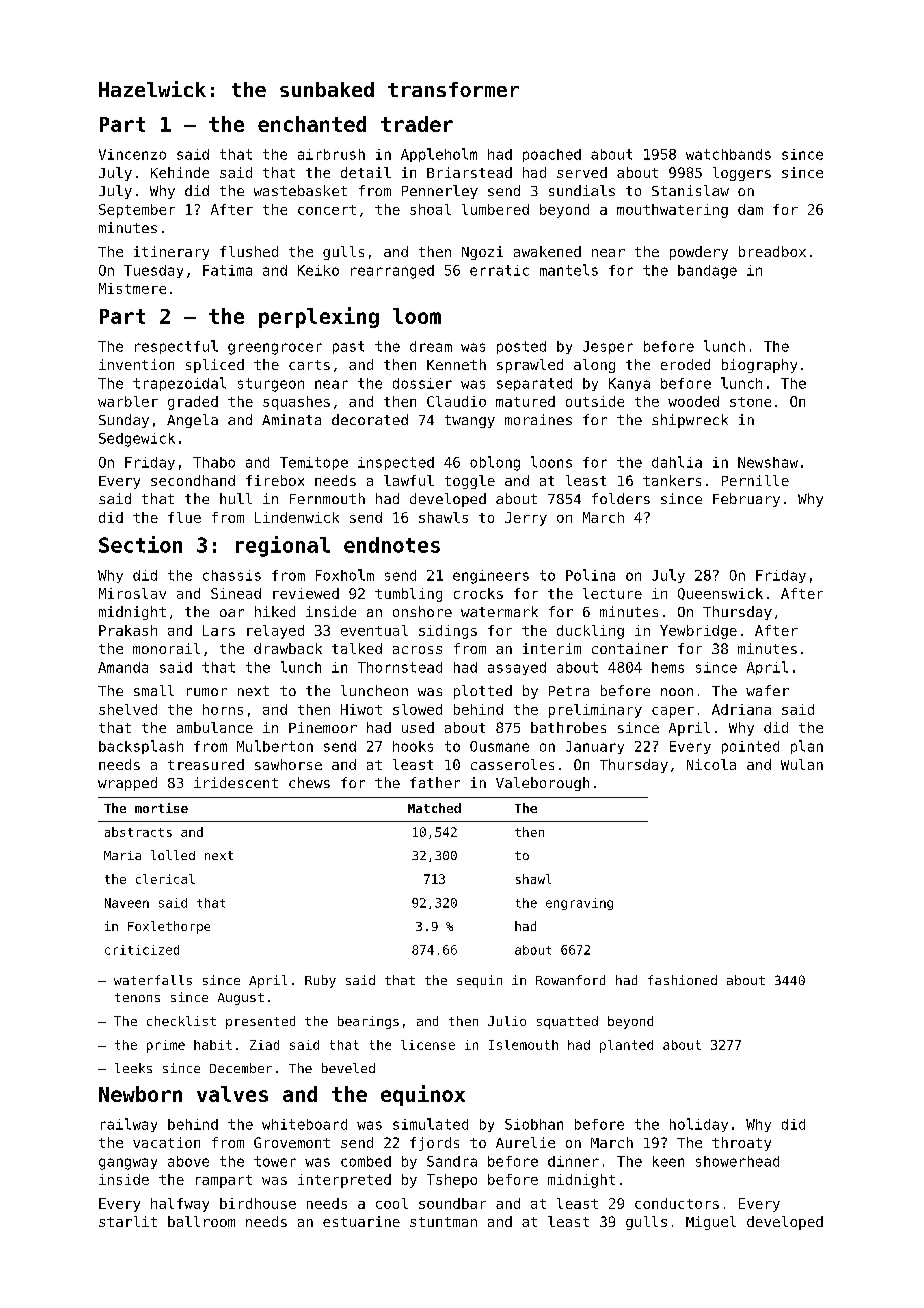 The image size is (924, 1308). What do you see at coordinates (132, 593) in the screenshot?
I see `Miroslav` at bounding box center [132, 593].
